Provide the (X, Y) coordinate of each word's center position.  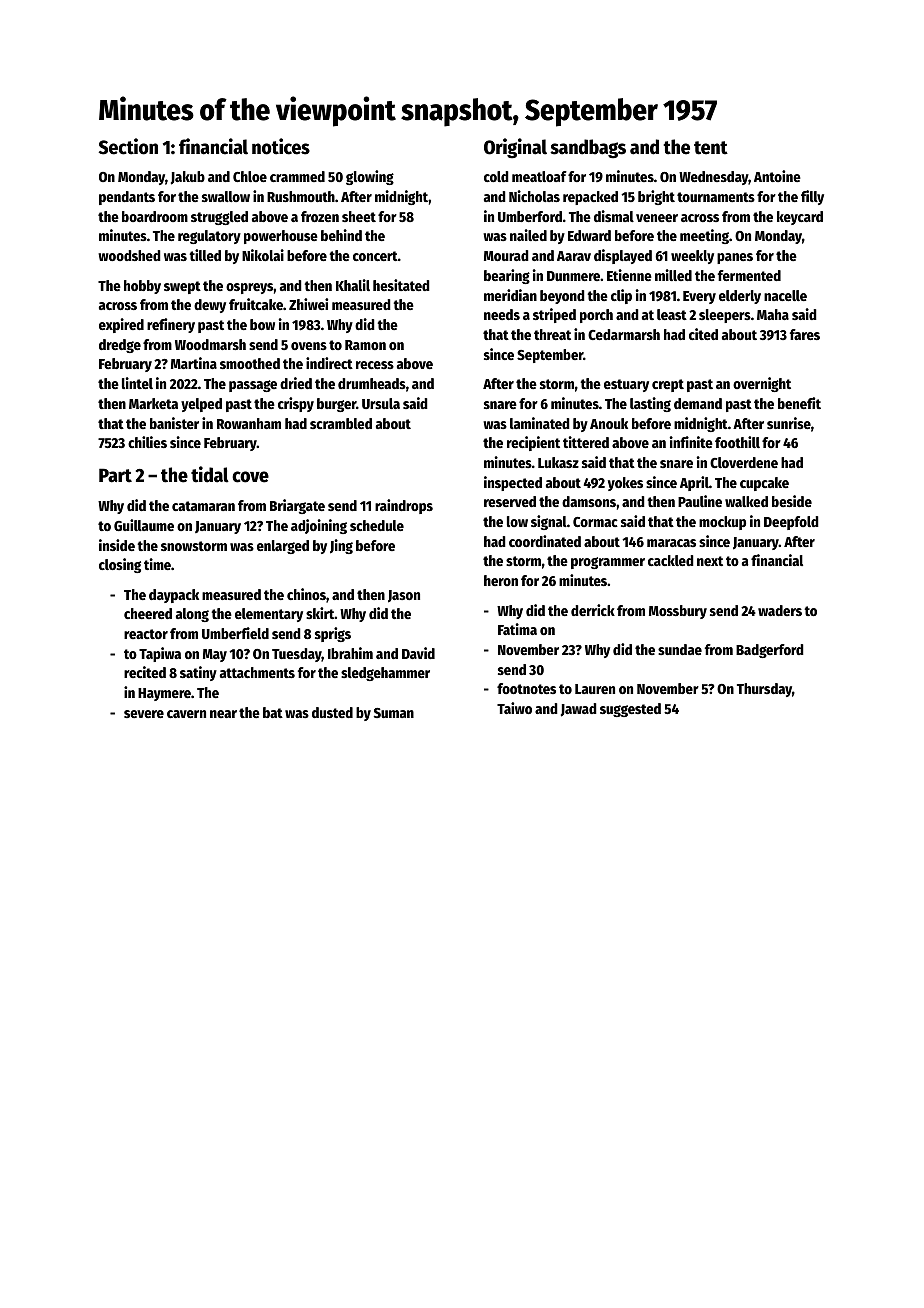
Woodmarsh (210, 344)
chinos (306, 594)
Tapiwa (160, 654)
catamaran (203, 506)
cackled (671, 560)
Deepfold (791, 523)
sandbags (588, 149)
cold (496, 176)
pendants (127, 198)
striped (554, 315)
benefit (799, 403)
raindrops (404, 506)
